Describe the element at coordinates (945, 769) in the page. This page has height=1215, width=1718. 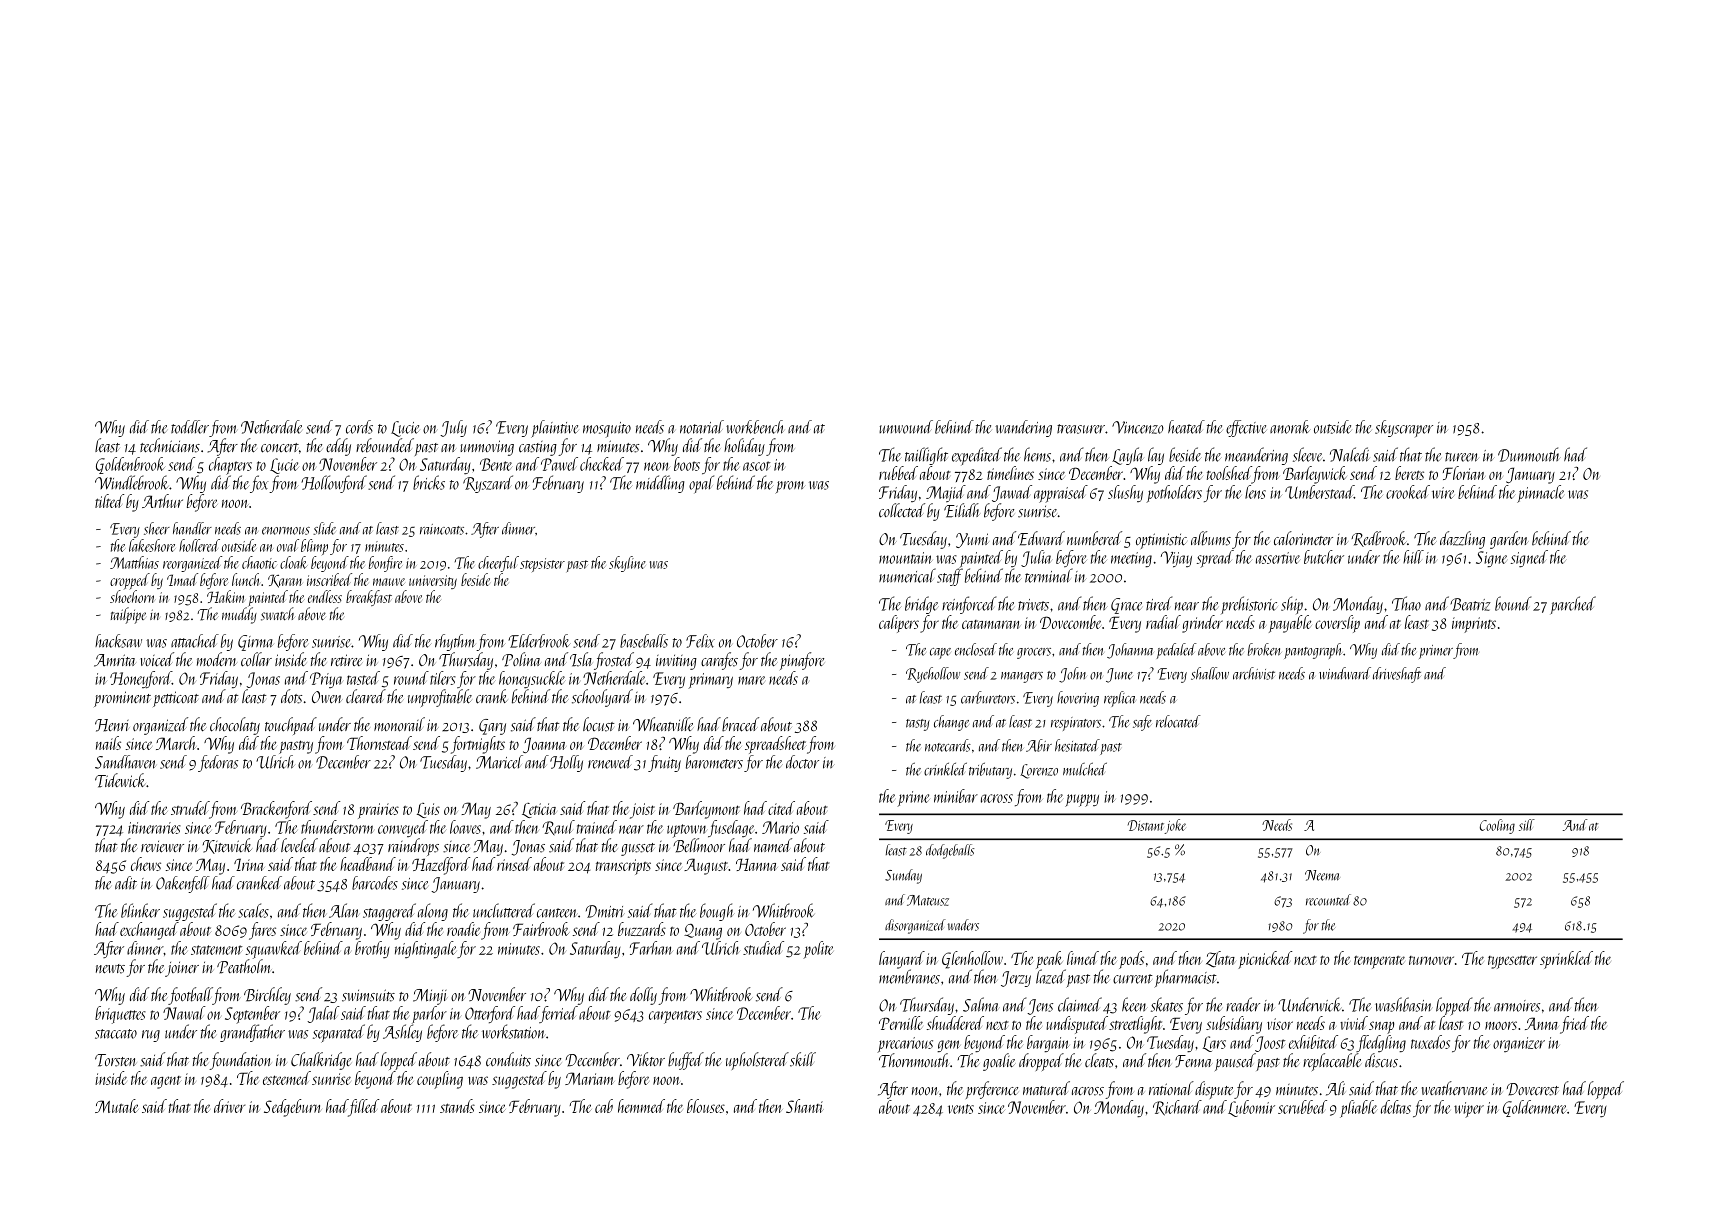
I see `crinkled` at that location.
